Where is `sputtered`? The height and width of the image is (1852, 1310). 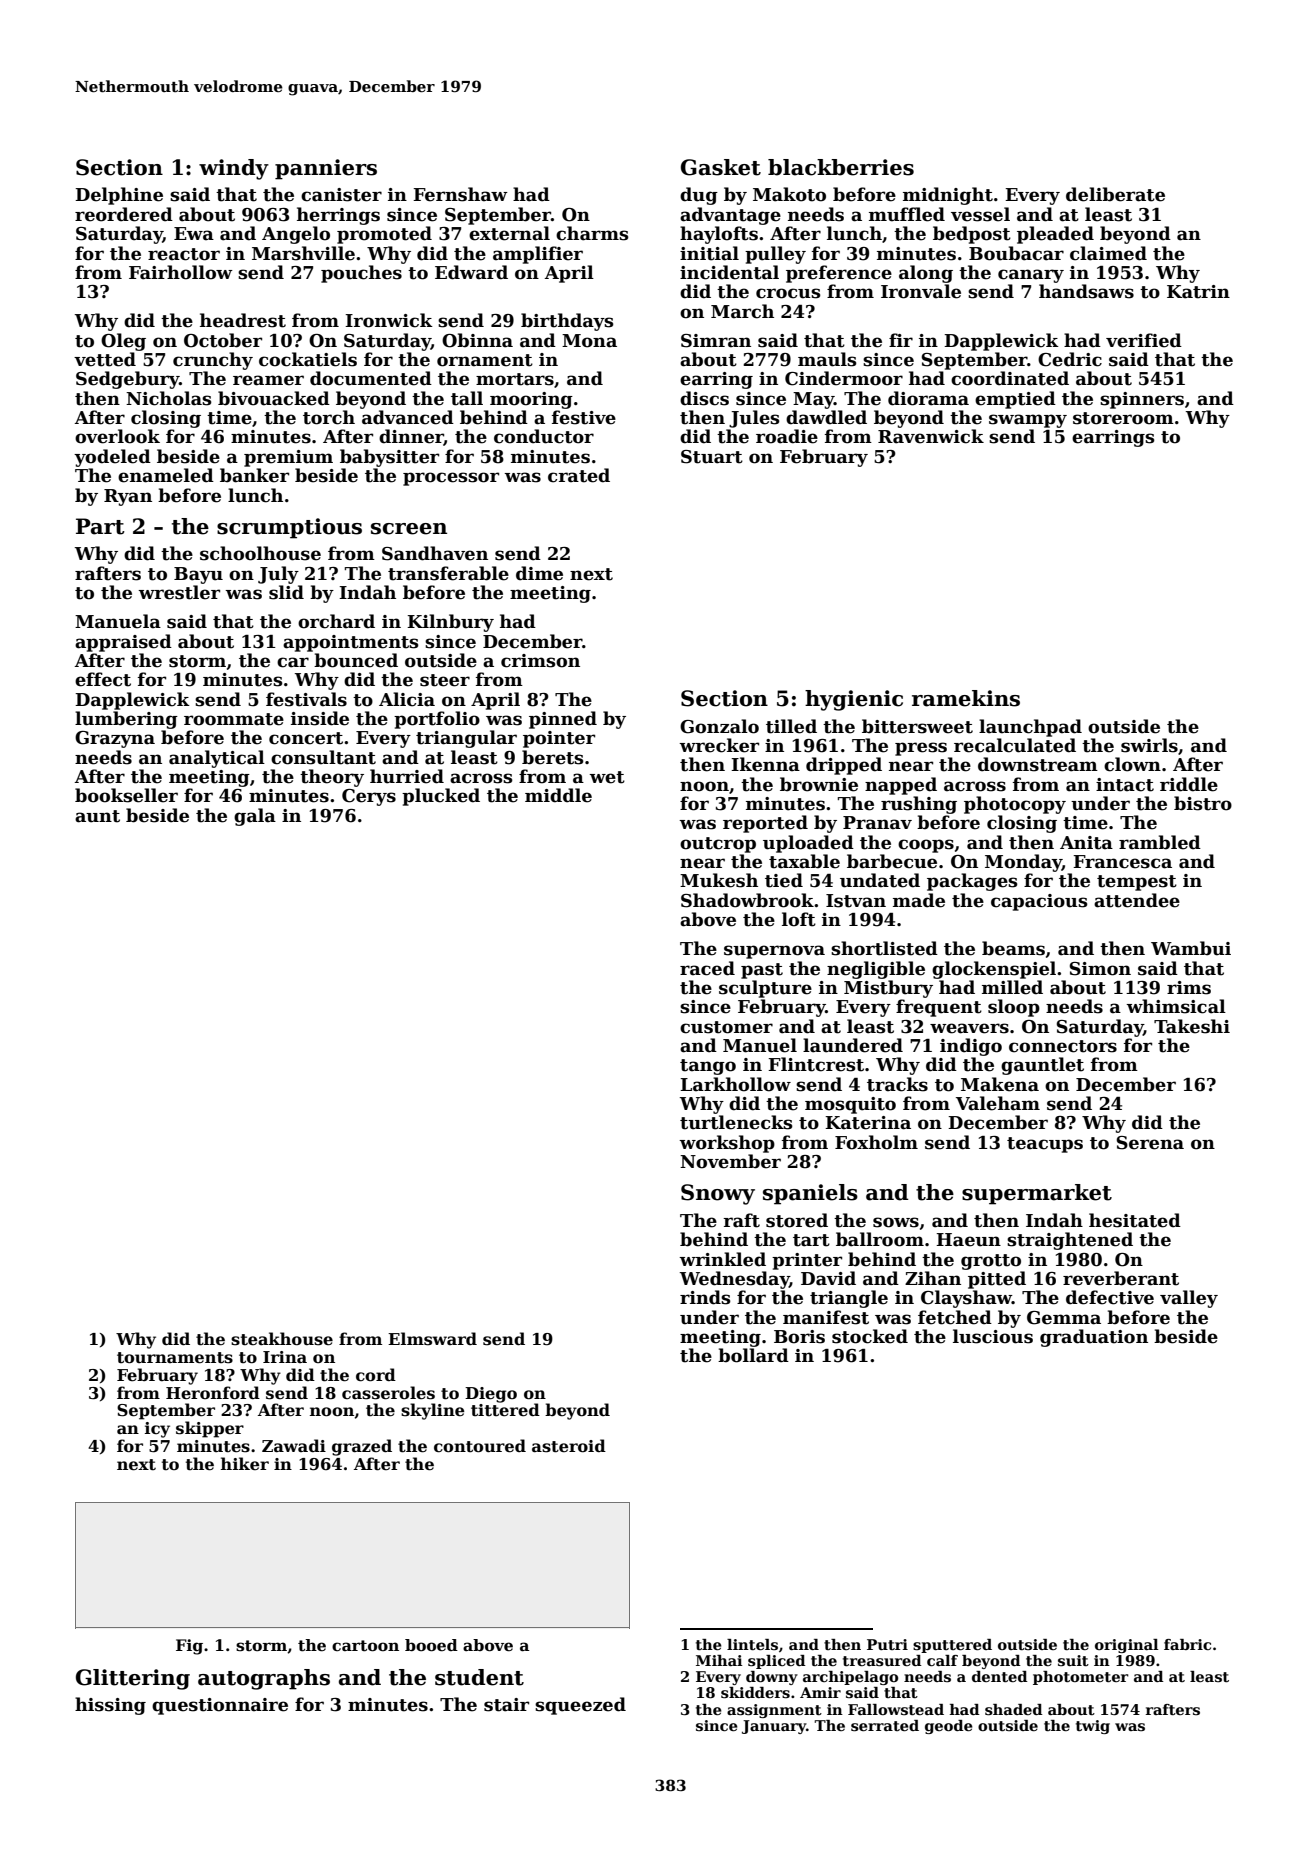
sputtered is located at coordinates (952, 1646).
